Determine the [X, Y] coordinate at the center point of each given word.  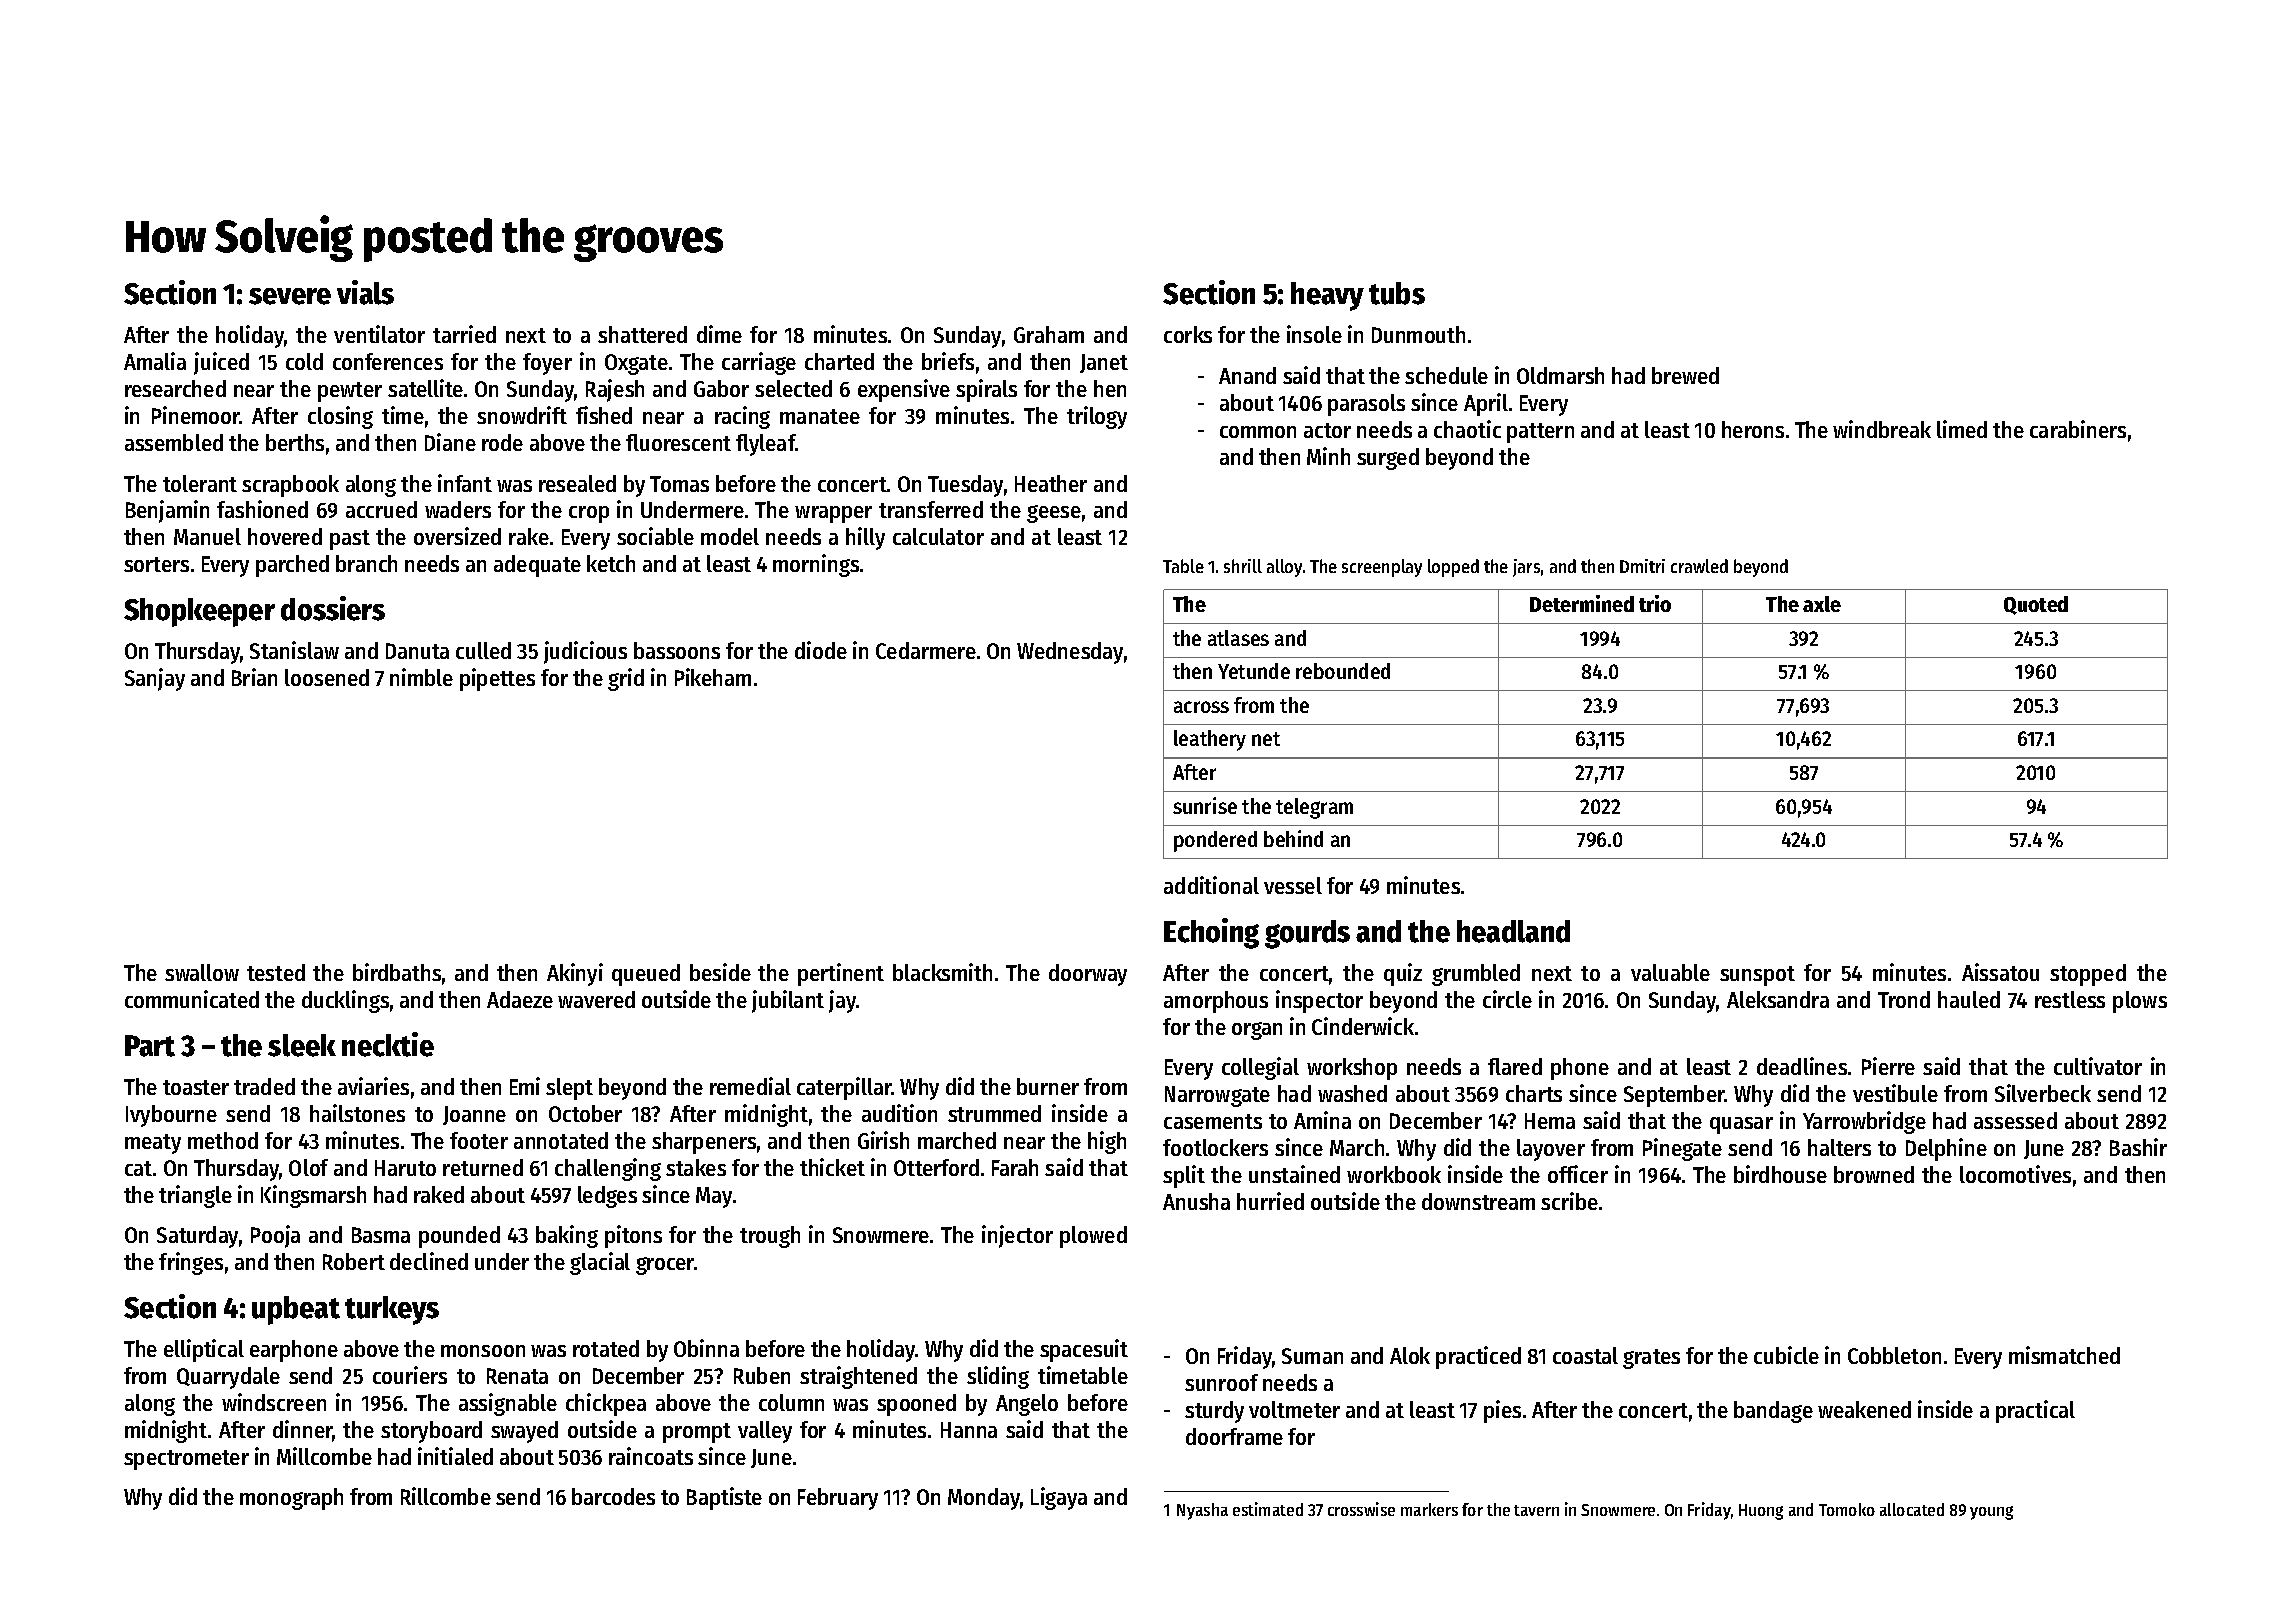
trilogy [1097, 417]
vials [365, 292]
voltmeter [1294, 1409]
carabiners [2078, 429]
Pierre [1888, 1066]
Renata [517, 1376]
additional [1211, 885]
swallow [202, 972]
